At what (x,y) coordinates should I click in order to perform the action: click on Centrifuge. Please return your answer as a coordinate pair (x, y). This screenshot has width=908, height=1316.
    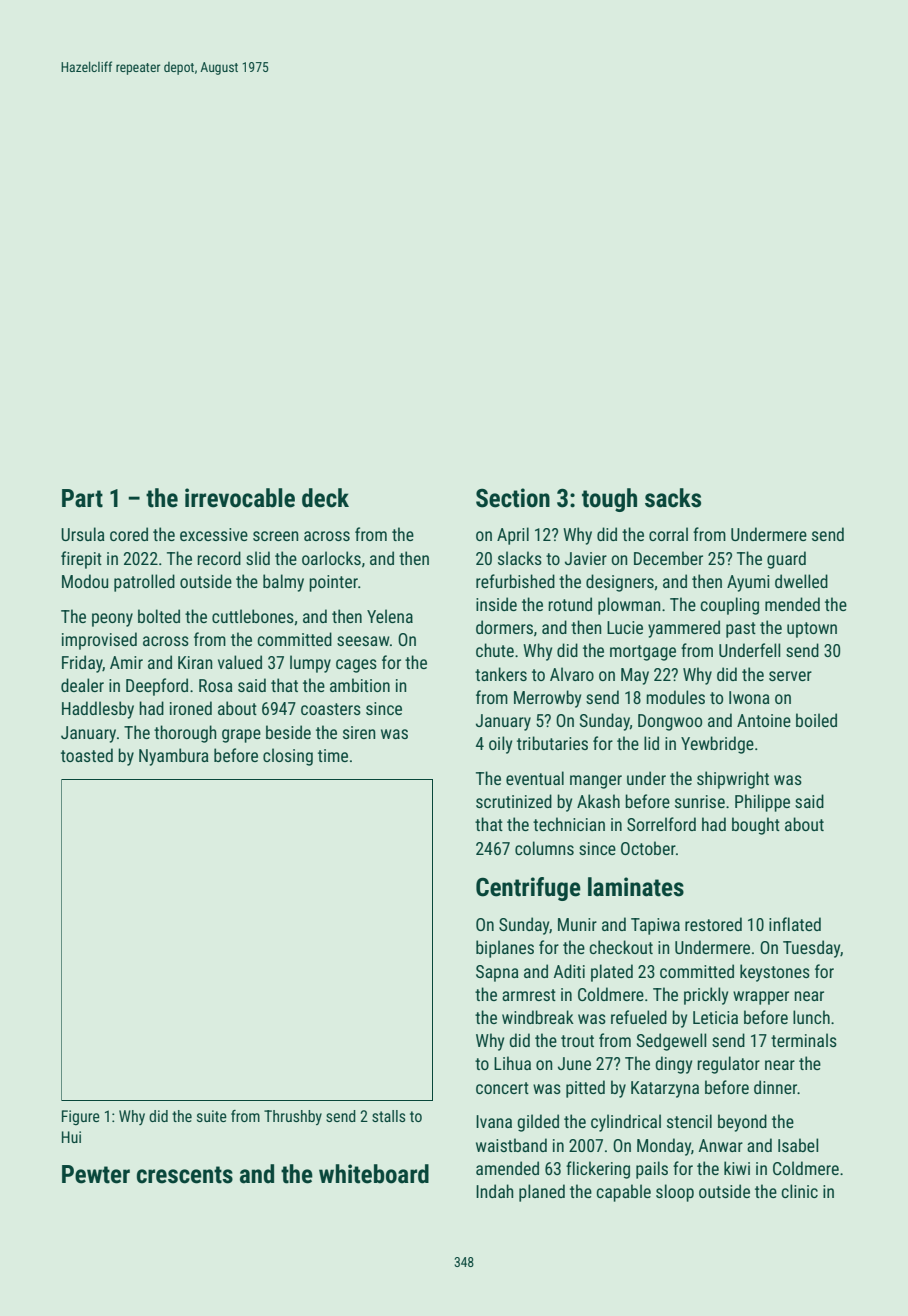
    Looking at the image, I should click on (528, 889).
